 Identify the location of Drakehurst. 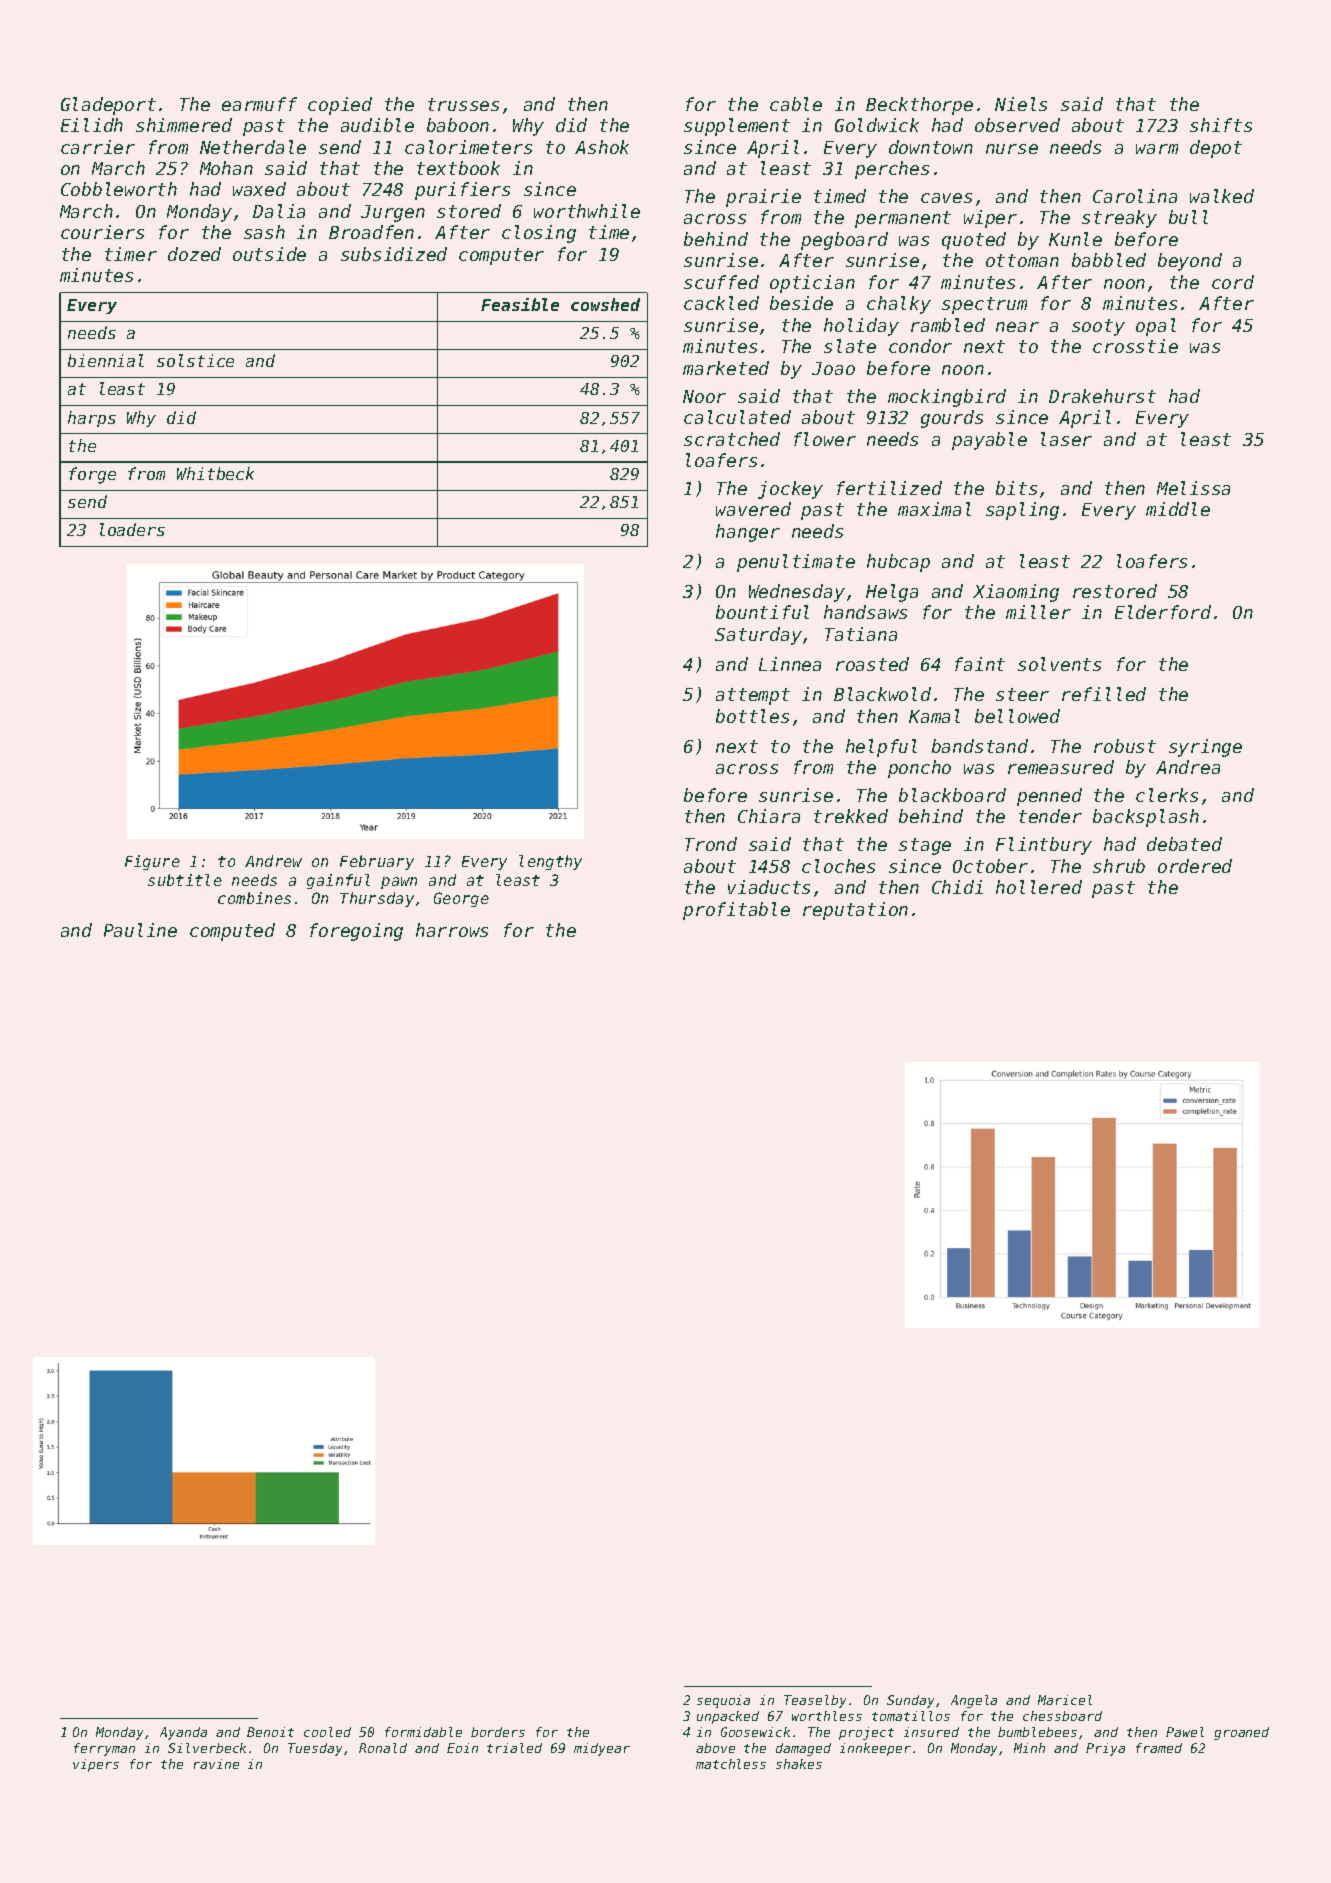
(1102, 396).
